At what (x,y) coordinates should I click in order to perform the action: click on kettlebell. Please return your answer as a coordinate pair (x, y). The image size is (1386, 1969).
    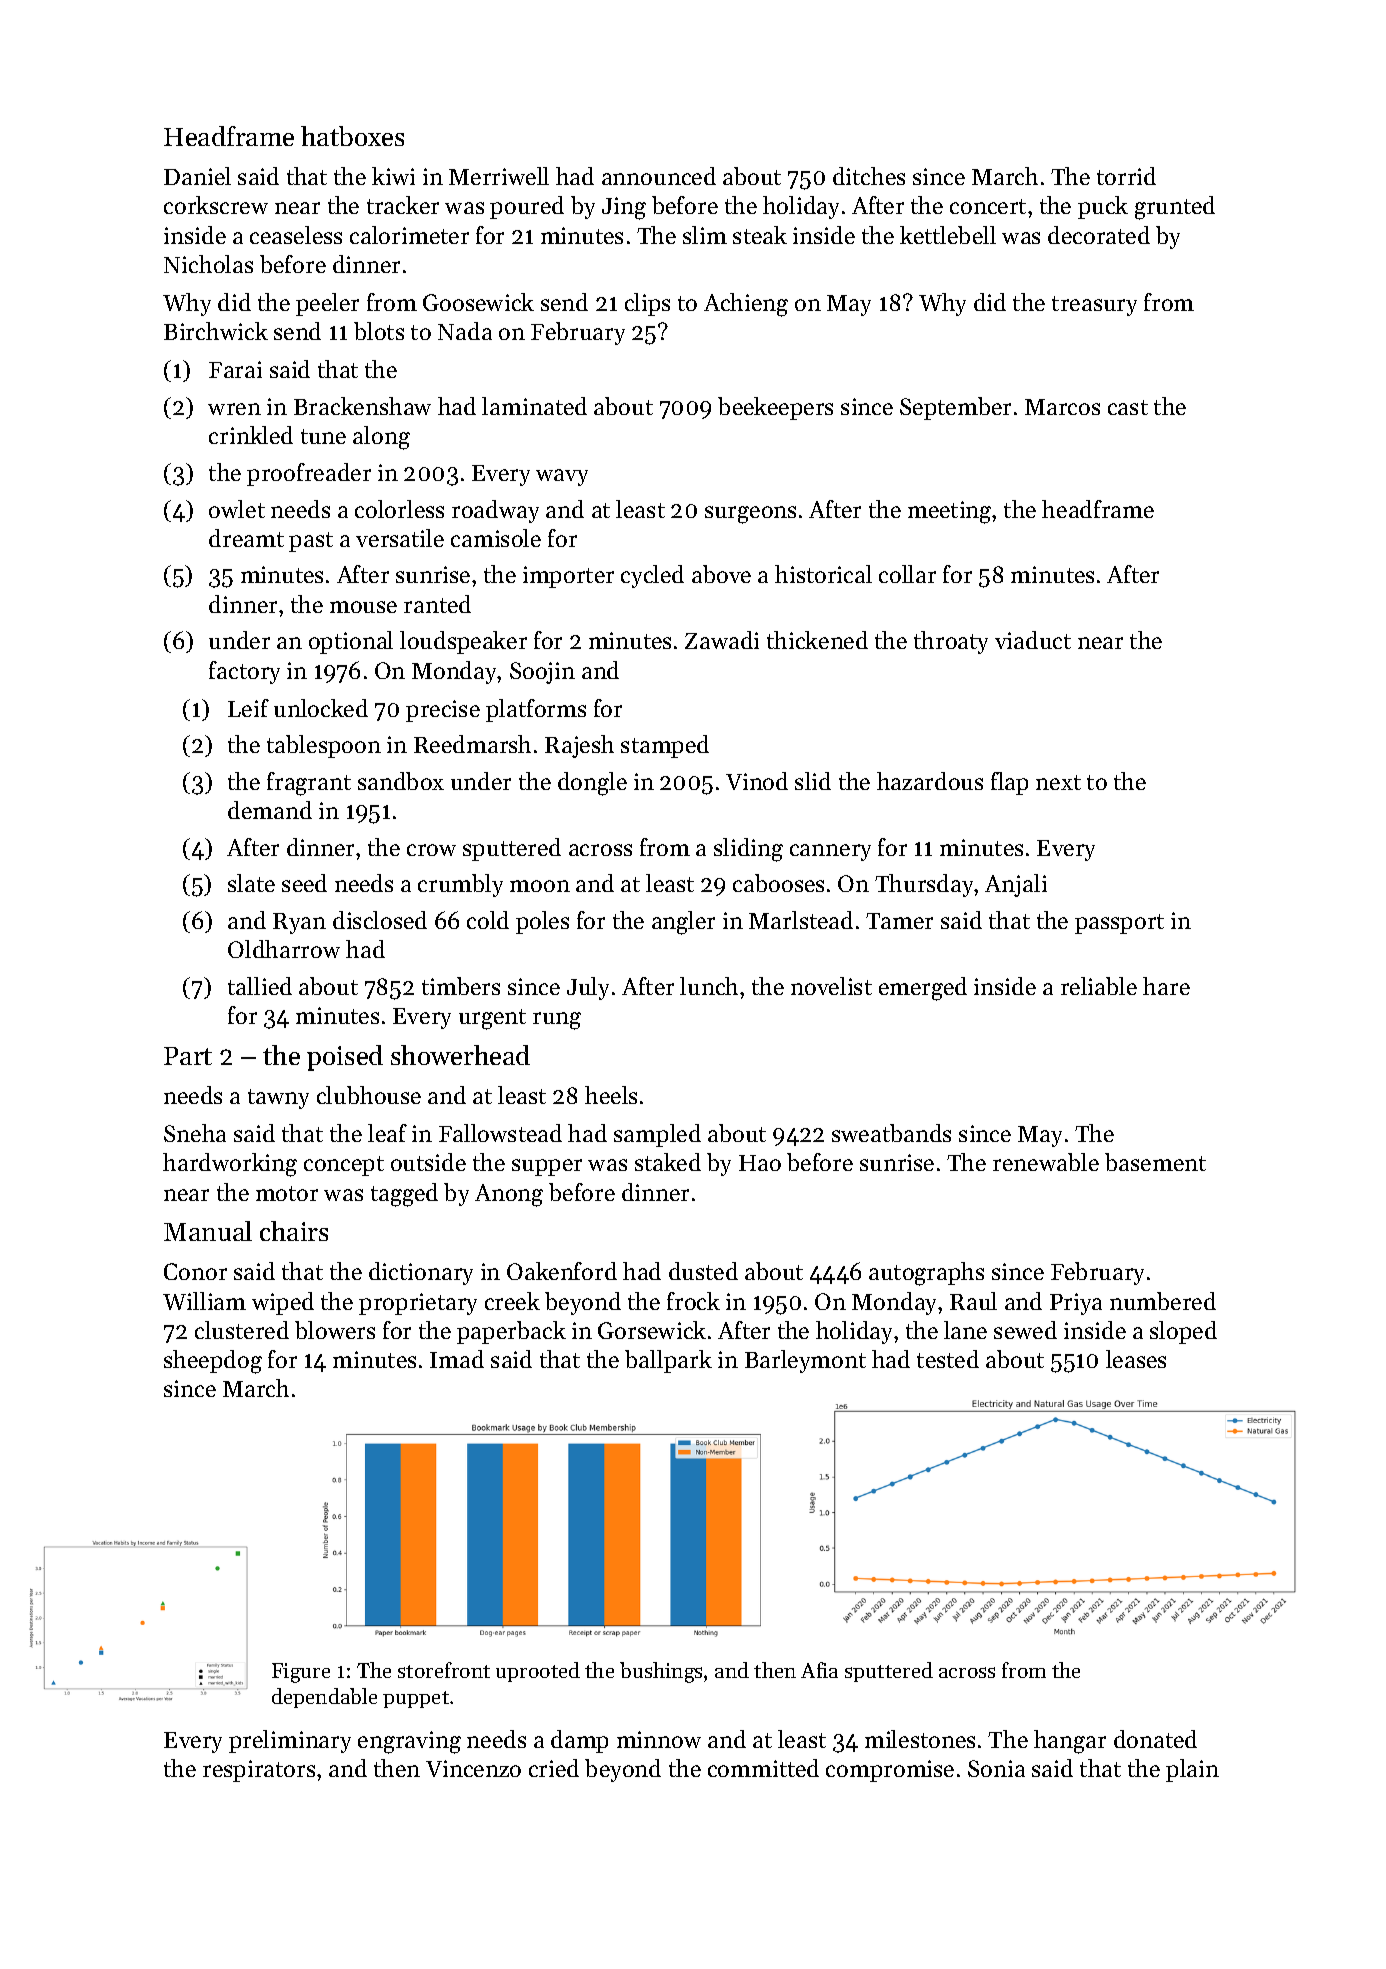
    Looking at the image, I should click on (948, 235).
